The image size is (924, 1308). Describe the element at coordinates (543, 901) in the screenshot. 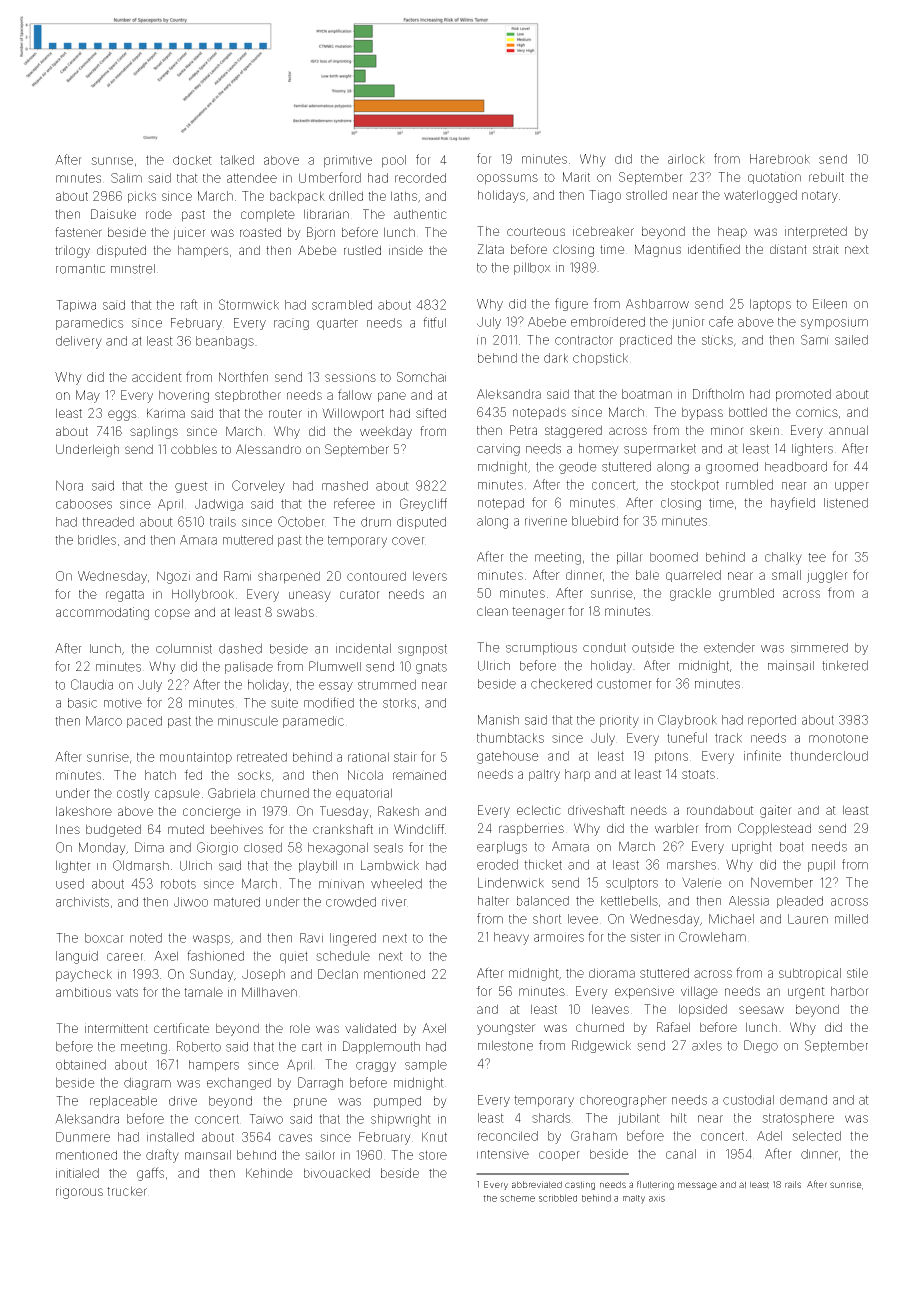

I see `balanced` at that location.
